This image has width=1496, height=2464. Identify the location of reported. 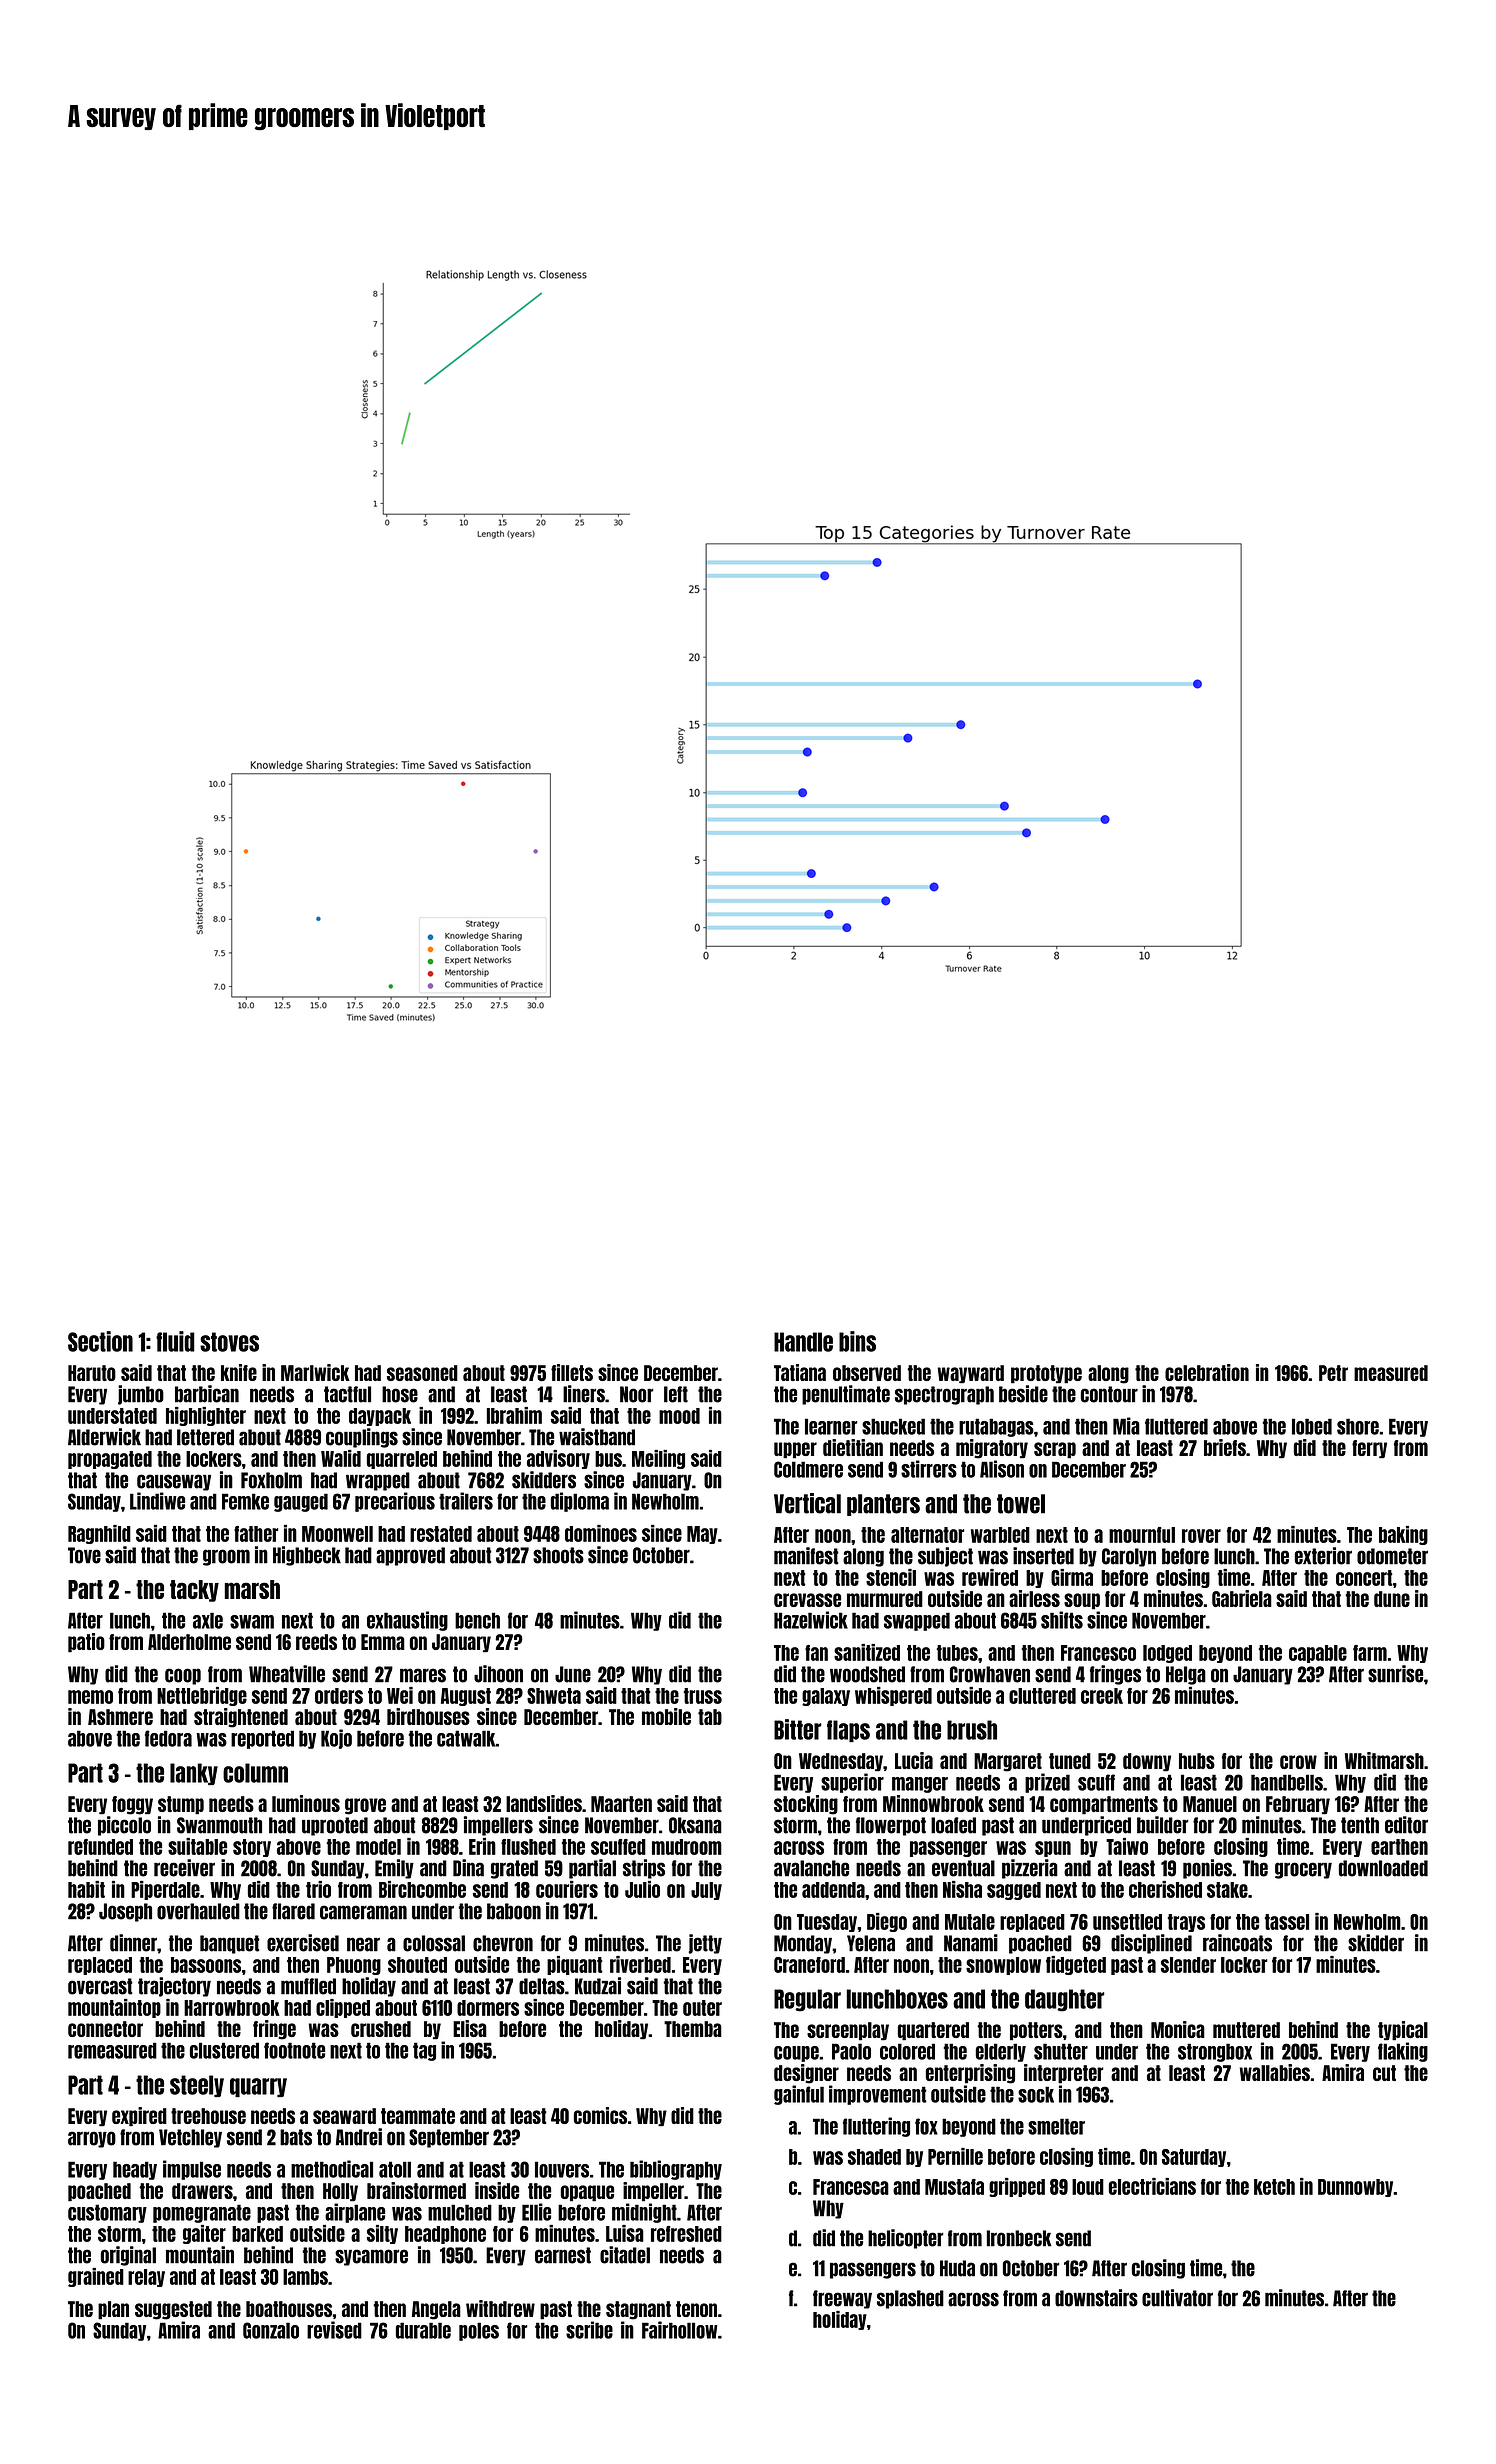
(262, 1739).
